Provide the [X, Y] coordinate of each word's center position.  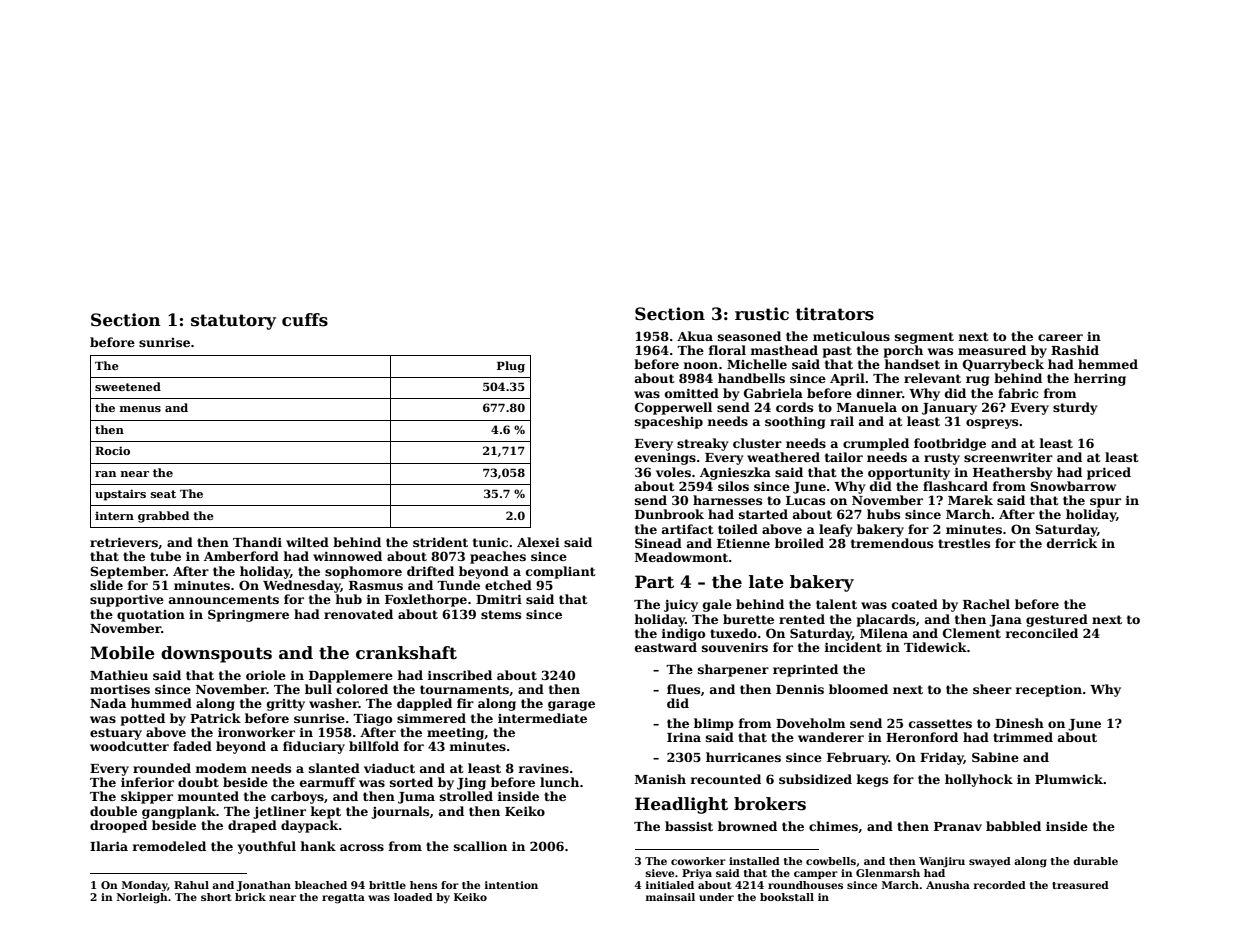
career [1060, 337]
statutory [233, 322]
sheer [992, 689]
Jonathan [264, 886]
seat [163, 494]
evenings [665, 459]
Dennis [800, 689]
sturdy [1075, 408]
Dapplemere [351, 676]
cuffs [305, 320]
